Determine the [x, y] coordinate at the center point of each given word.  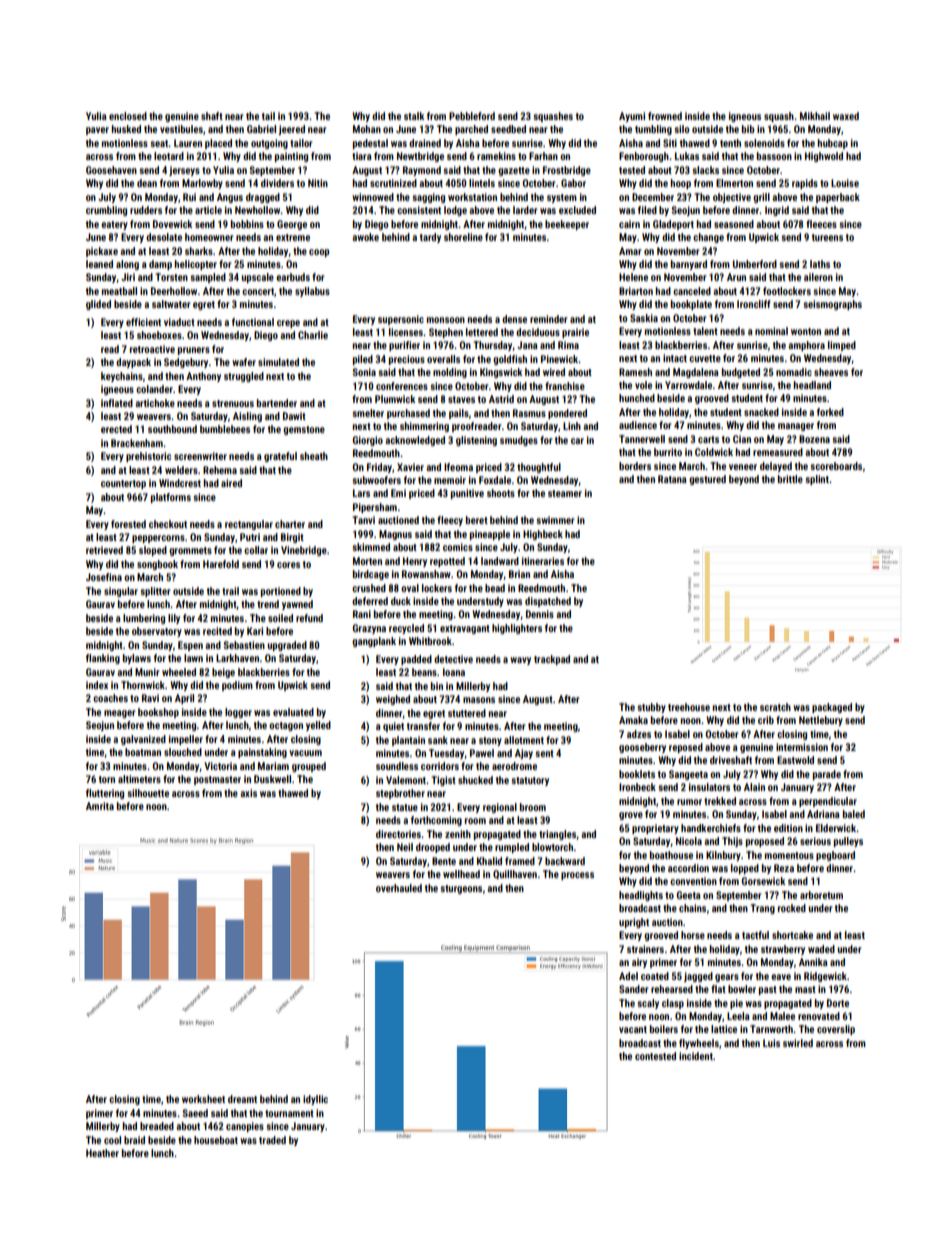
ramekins [496, 156]
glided [98, 305]
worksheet [203, 1099]
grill [761, 198]
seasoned [734, 224]
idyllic [315, 1100]
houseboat [216, 1140]
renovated [819, 1016]
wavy [520, 661]
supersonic [401, 320]
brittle [790, 479]
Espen [190, 646]
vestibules [181, 129]
